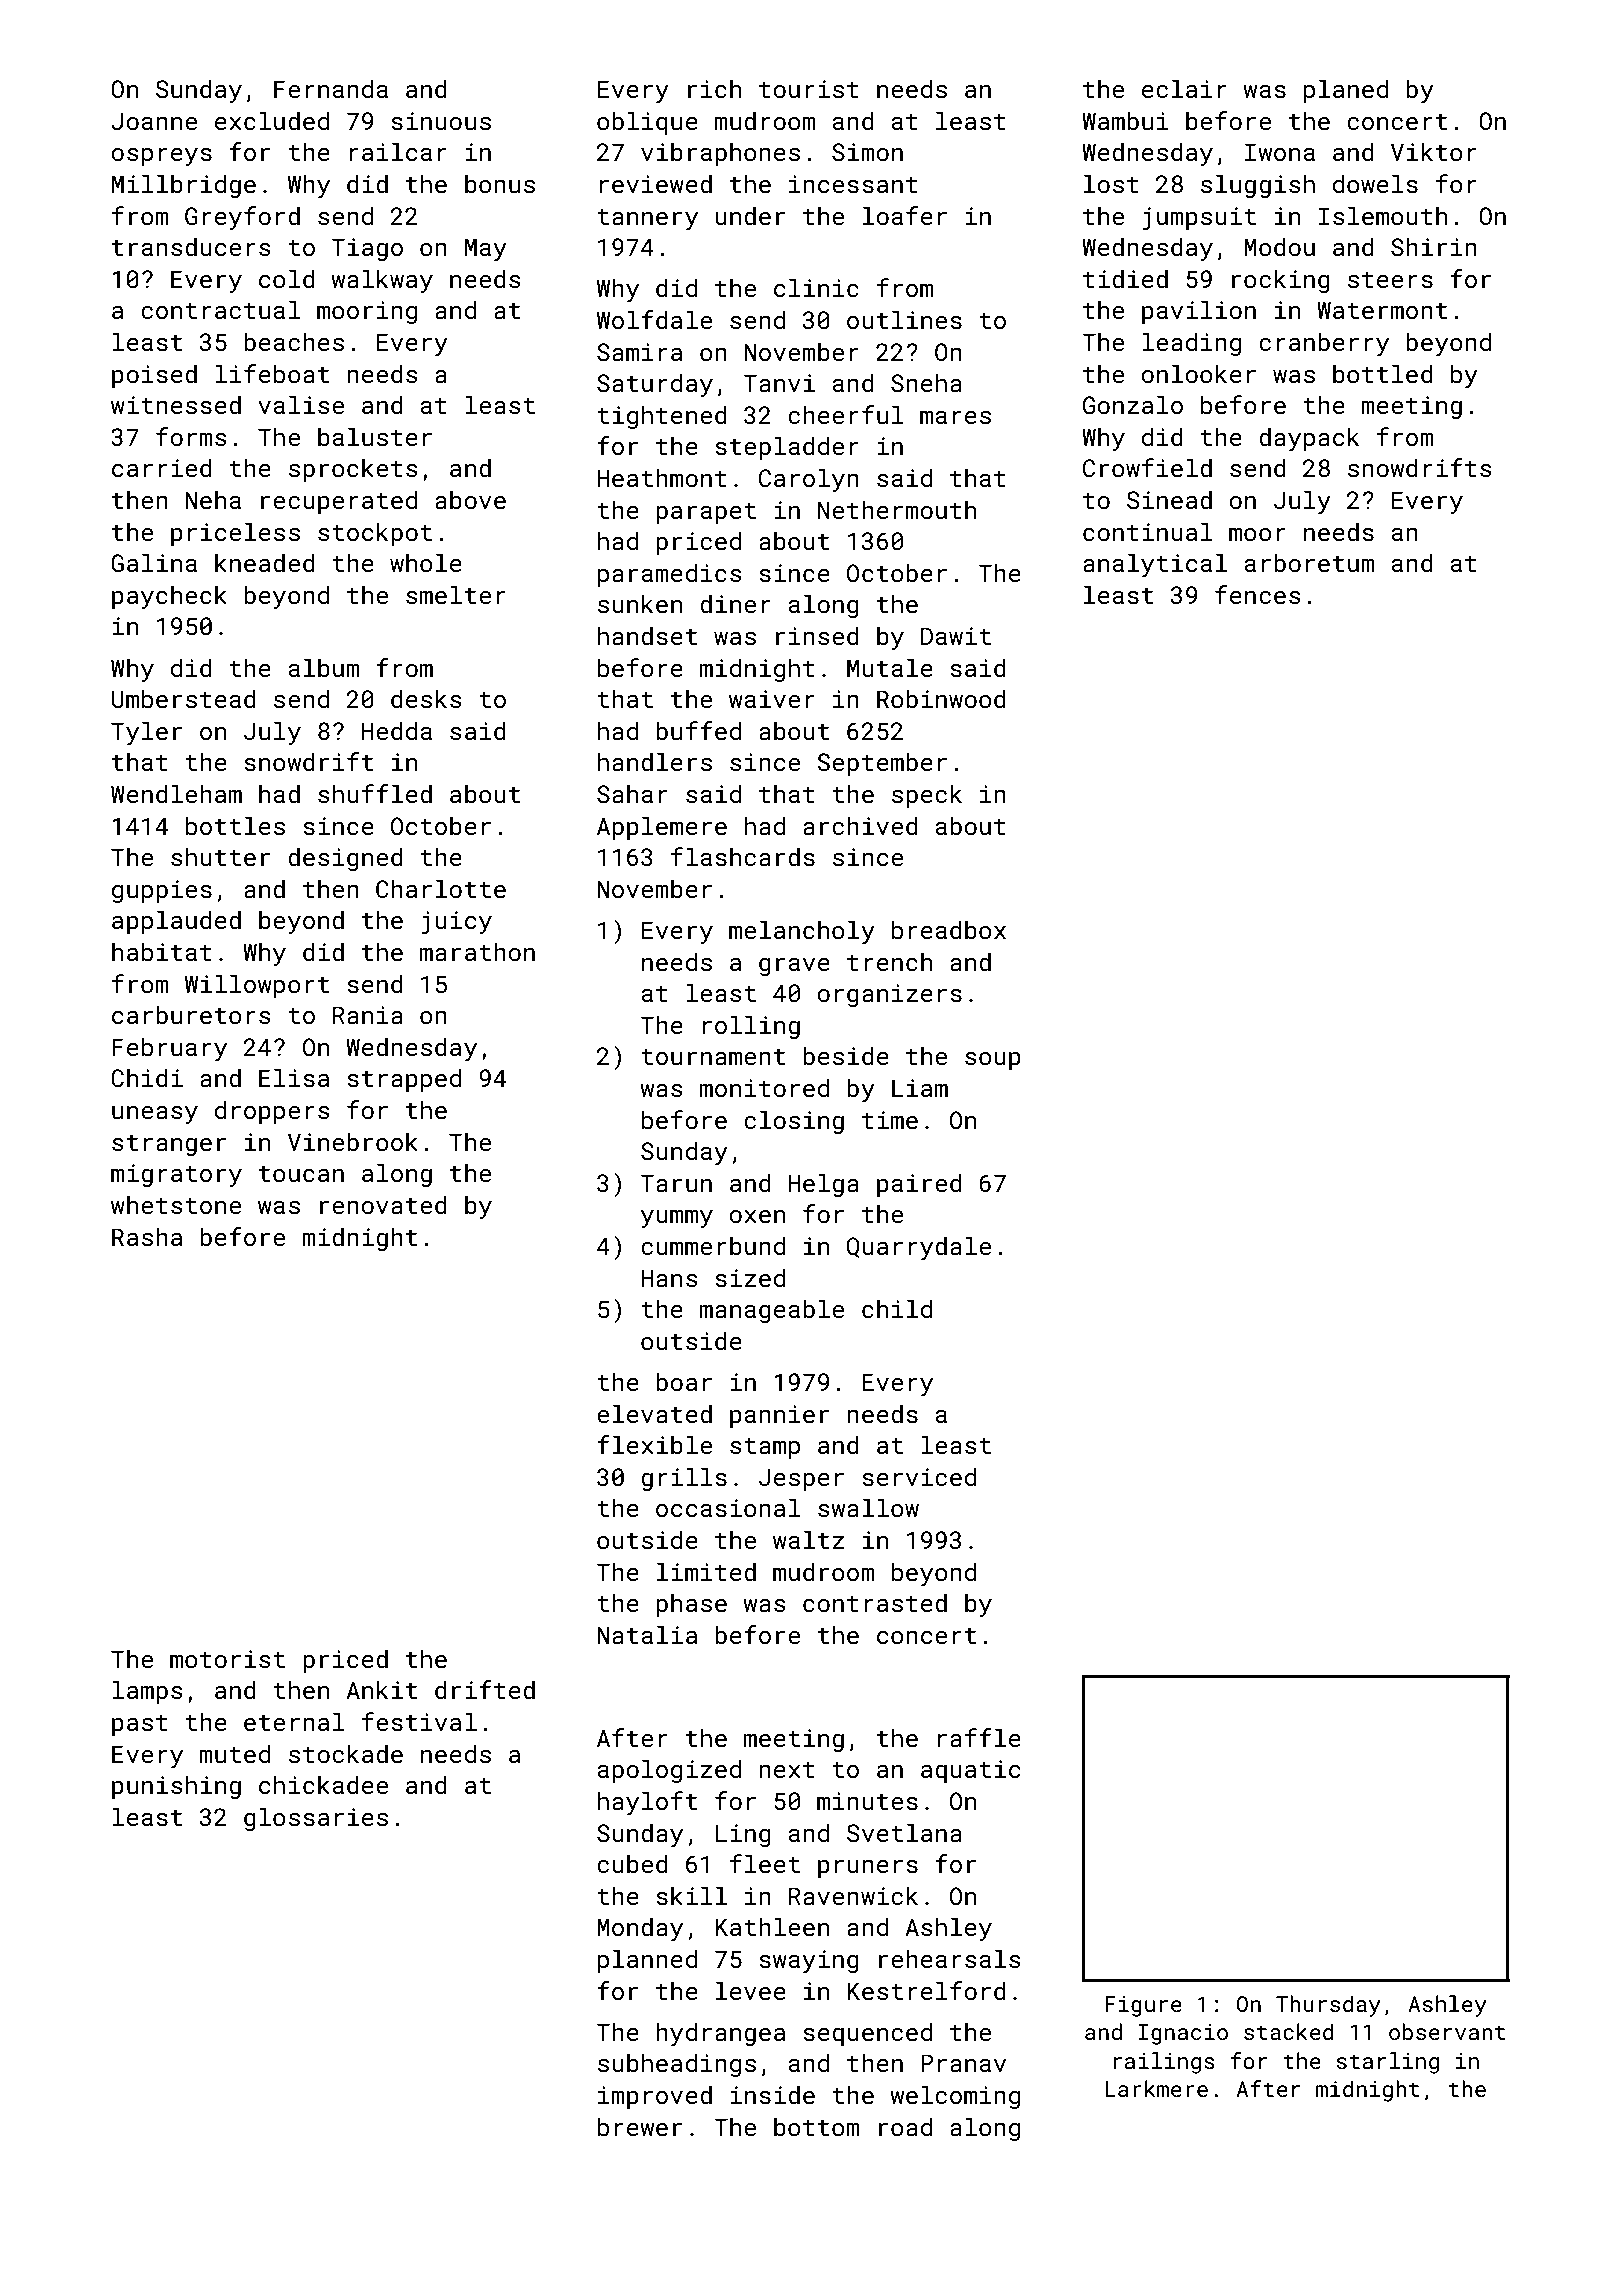  What do you see at coordinates (441, 121) in the screenshot?
I see `sinuous` at bounding box center [441, 121].
